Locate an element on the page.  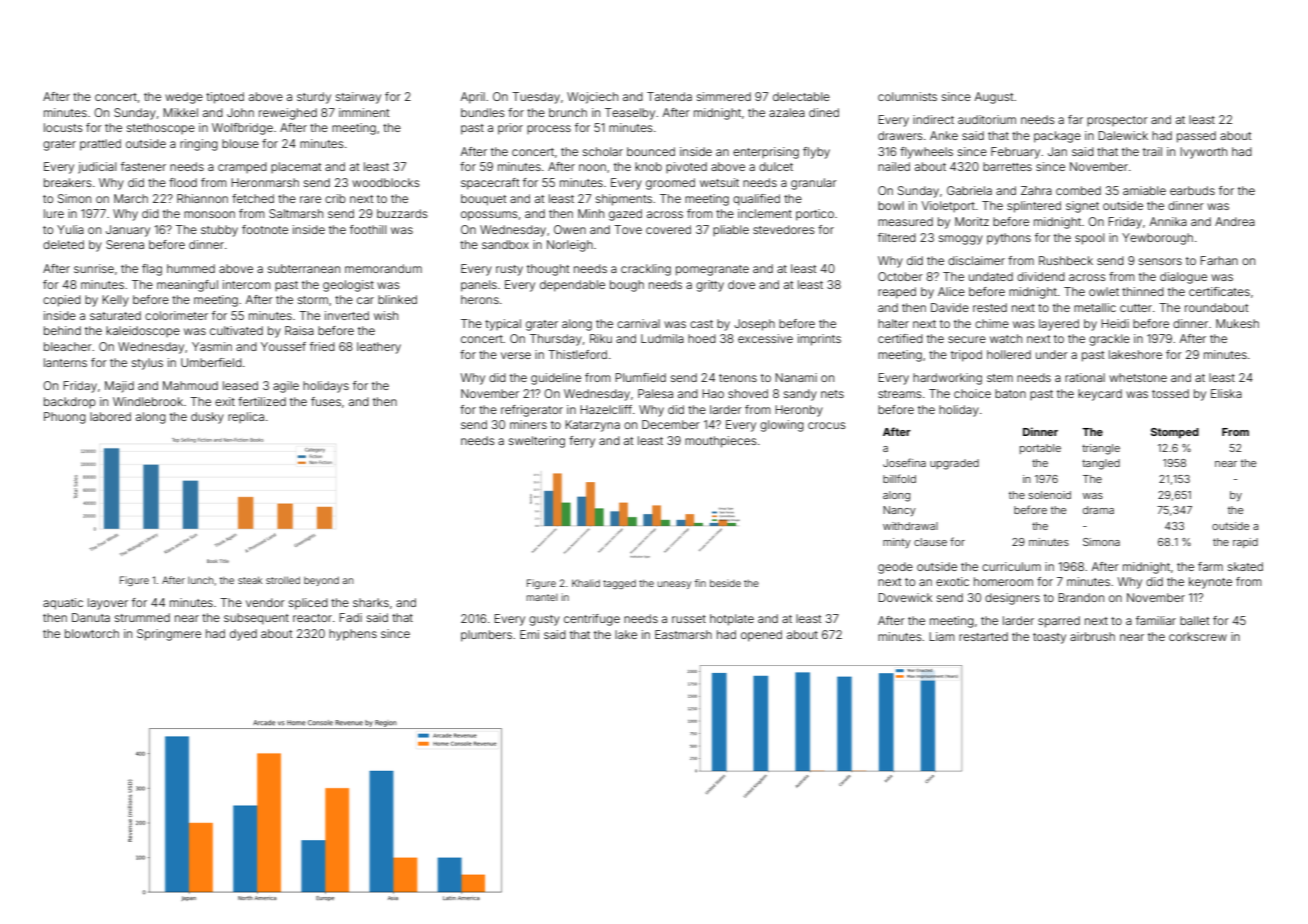
streams is located at coordinates (900, 394).
